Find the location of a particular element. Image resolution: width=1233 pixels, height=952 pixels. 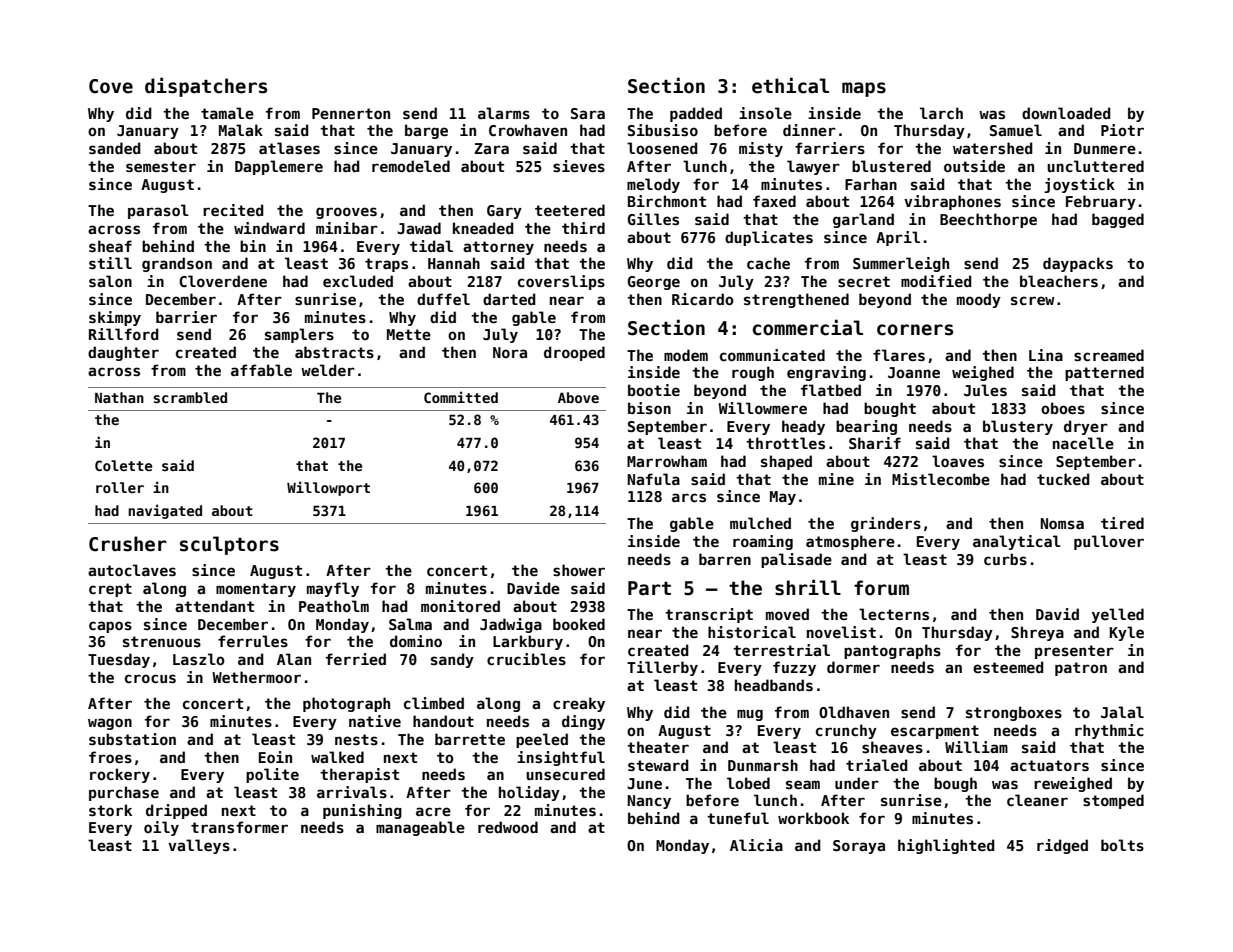

therapist is located at coordinates (359, 775).
